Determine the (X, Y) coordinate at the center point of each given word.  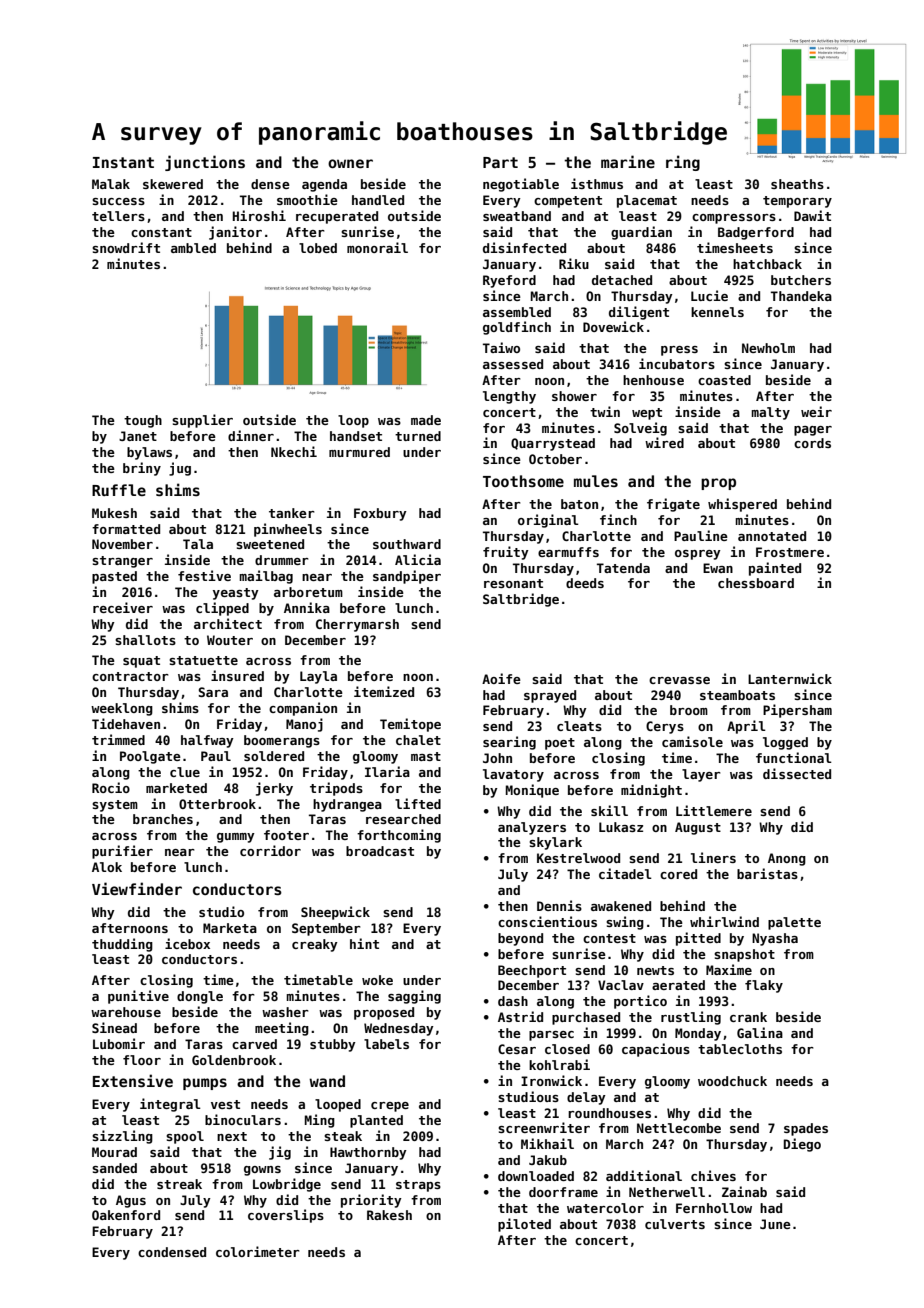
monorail (377, 247)
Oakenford (126, 1215)
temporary (797, 202)
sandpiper (407, 577)
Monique (532, 791)
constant (161, 232)
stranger (122, 562)
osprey (698, 555)
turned (418, 436)
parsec (551, 1036)
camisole (692, 741)
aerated (678, 985)
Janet (138, 436)
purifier (122, 852)
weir (816, 411)
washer (285, 1012)
